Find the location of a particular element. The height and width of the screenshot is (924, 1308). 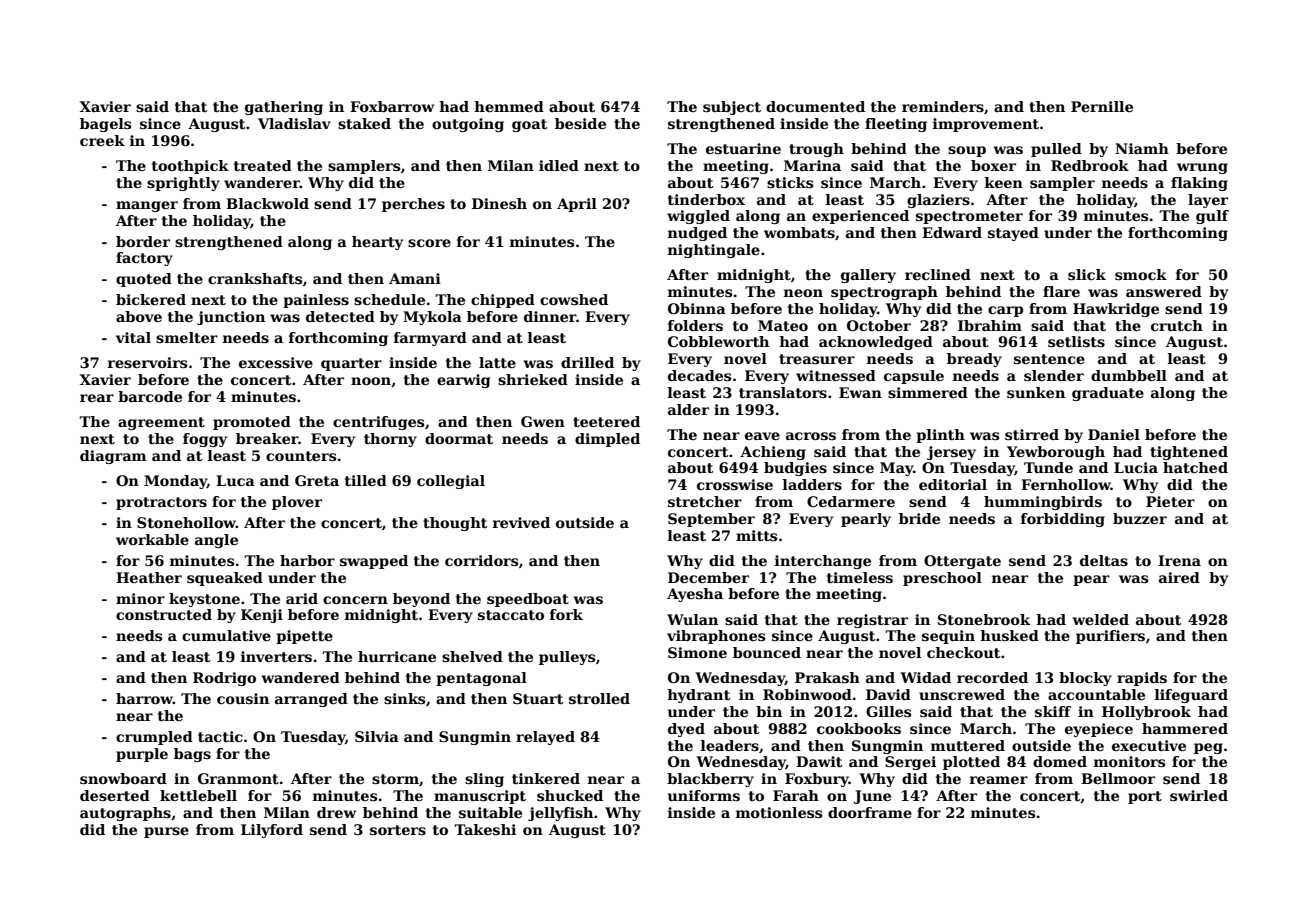

smock is located at coordinates (1141, 274).
